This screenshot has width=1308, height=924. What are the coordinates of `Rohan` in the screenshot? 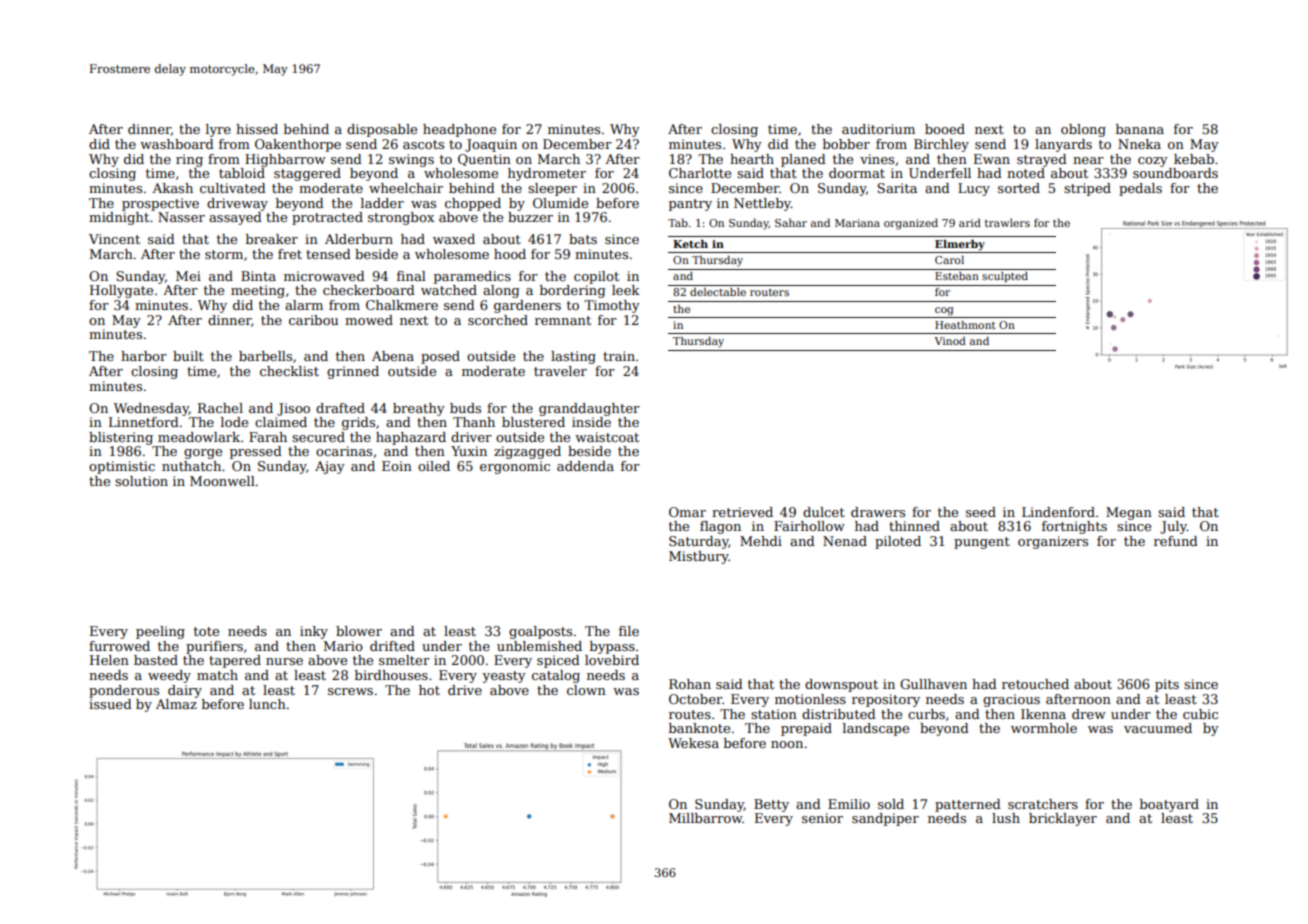 It's located at (690, 684).
